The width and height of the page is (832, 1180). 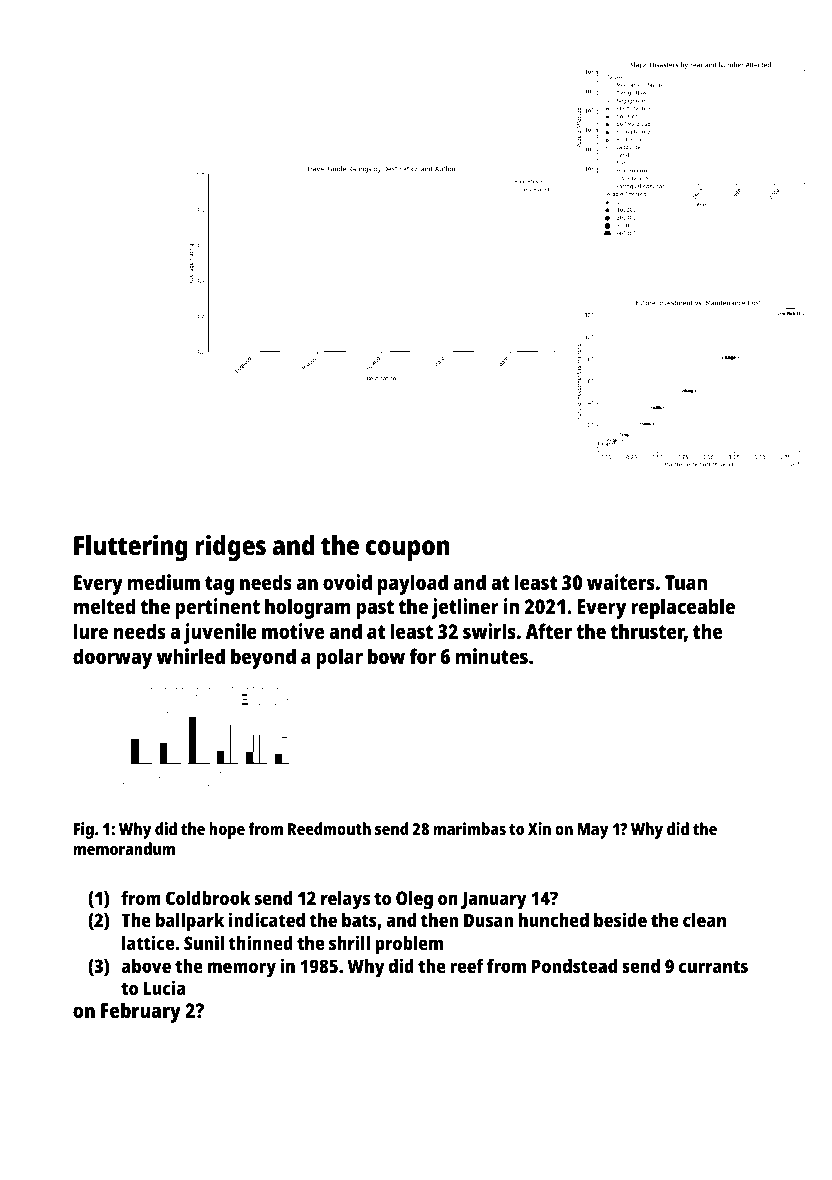 I want to click on waiters, so click(x=621, y=582).
